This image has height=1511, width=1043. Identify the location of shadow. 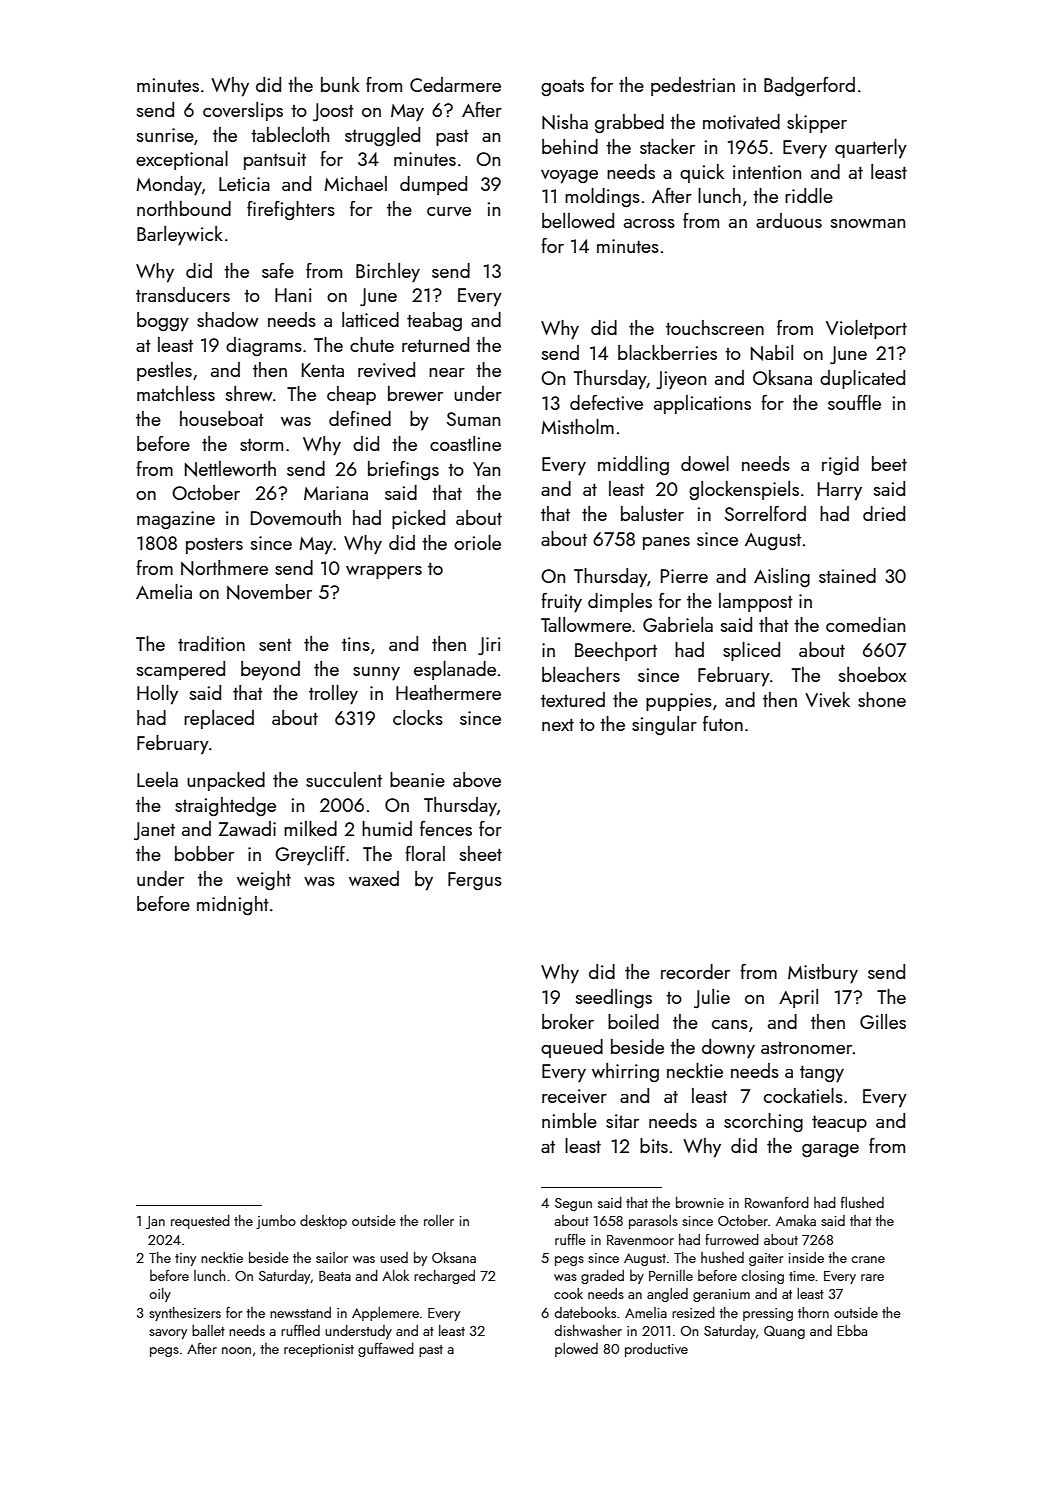
(228, 319).
